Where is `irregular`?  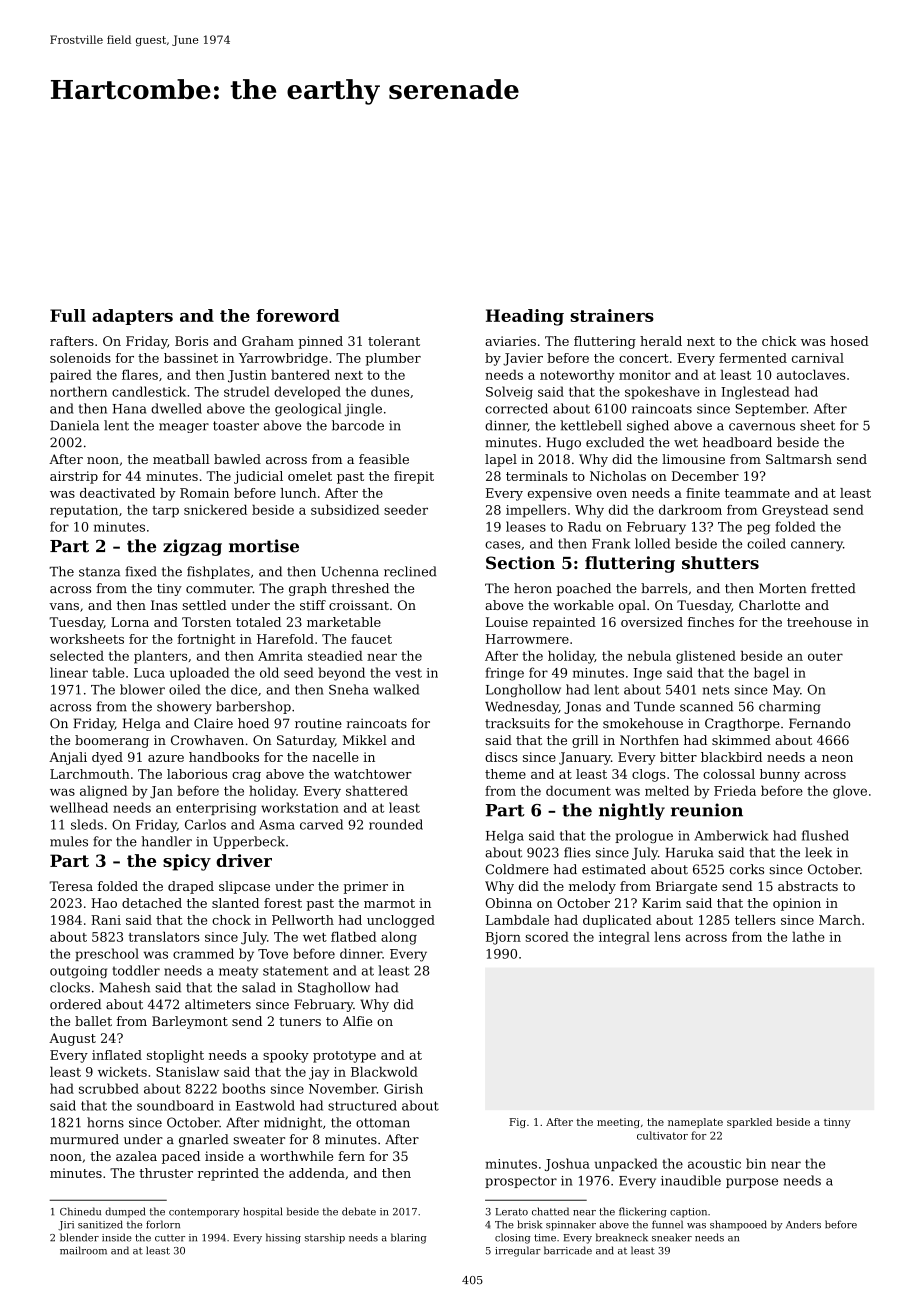
irregular is located at coordinates (518, 1251).
